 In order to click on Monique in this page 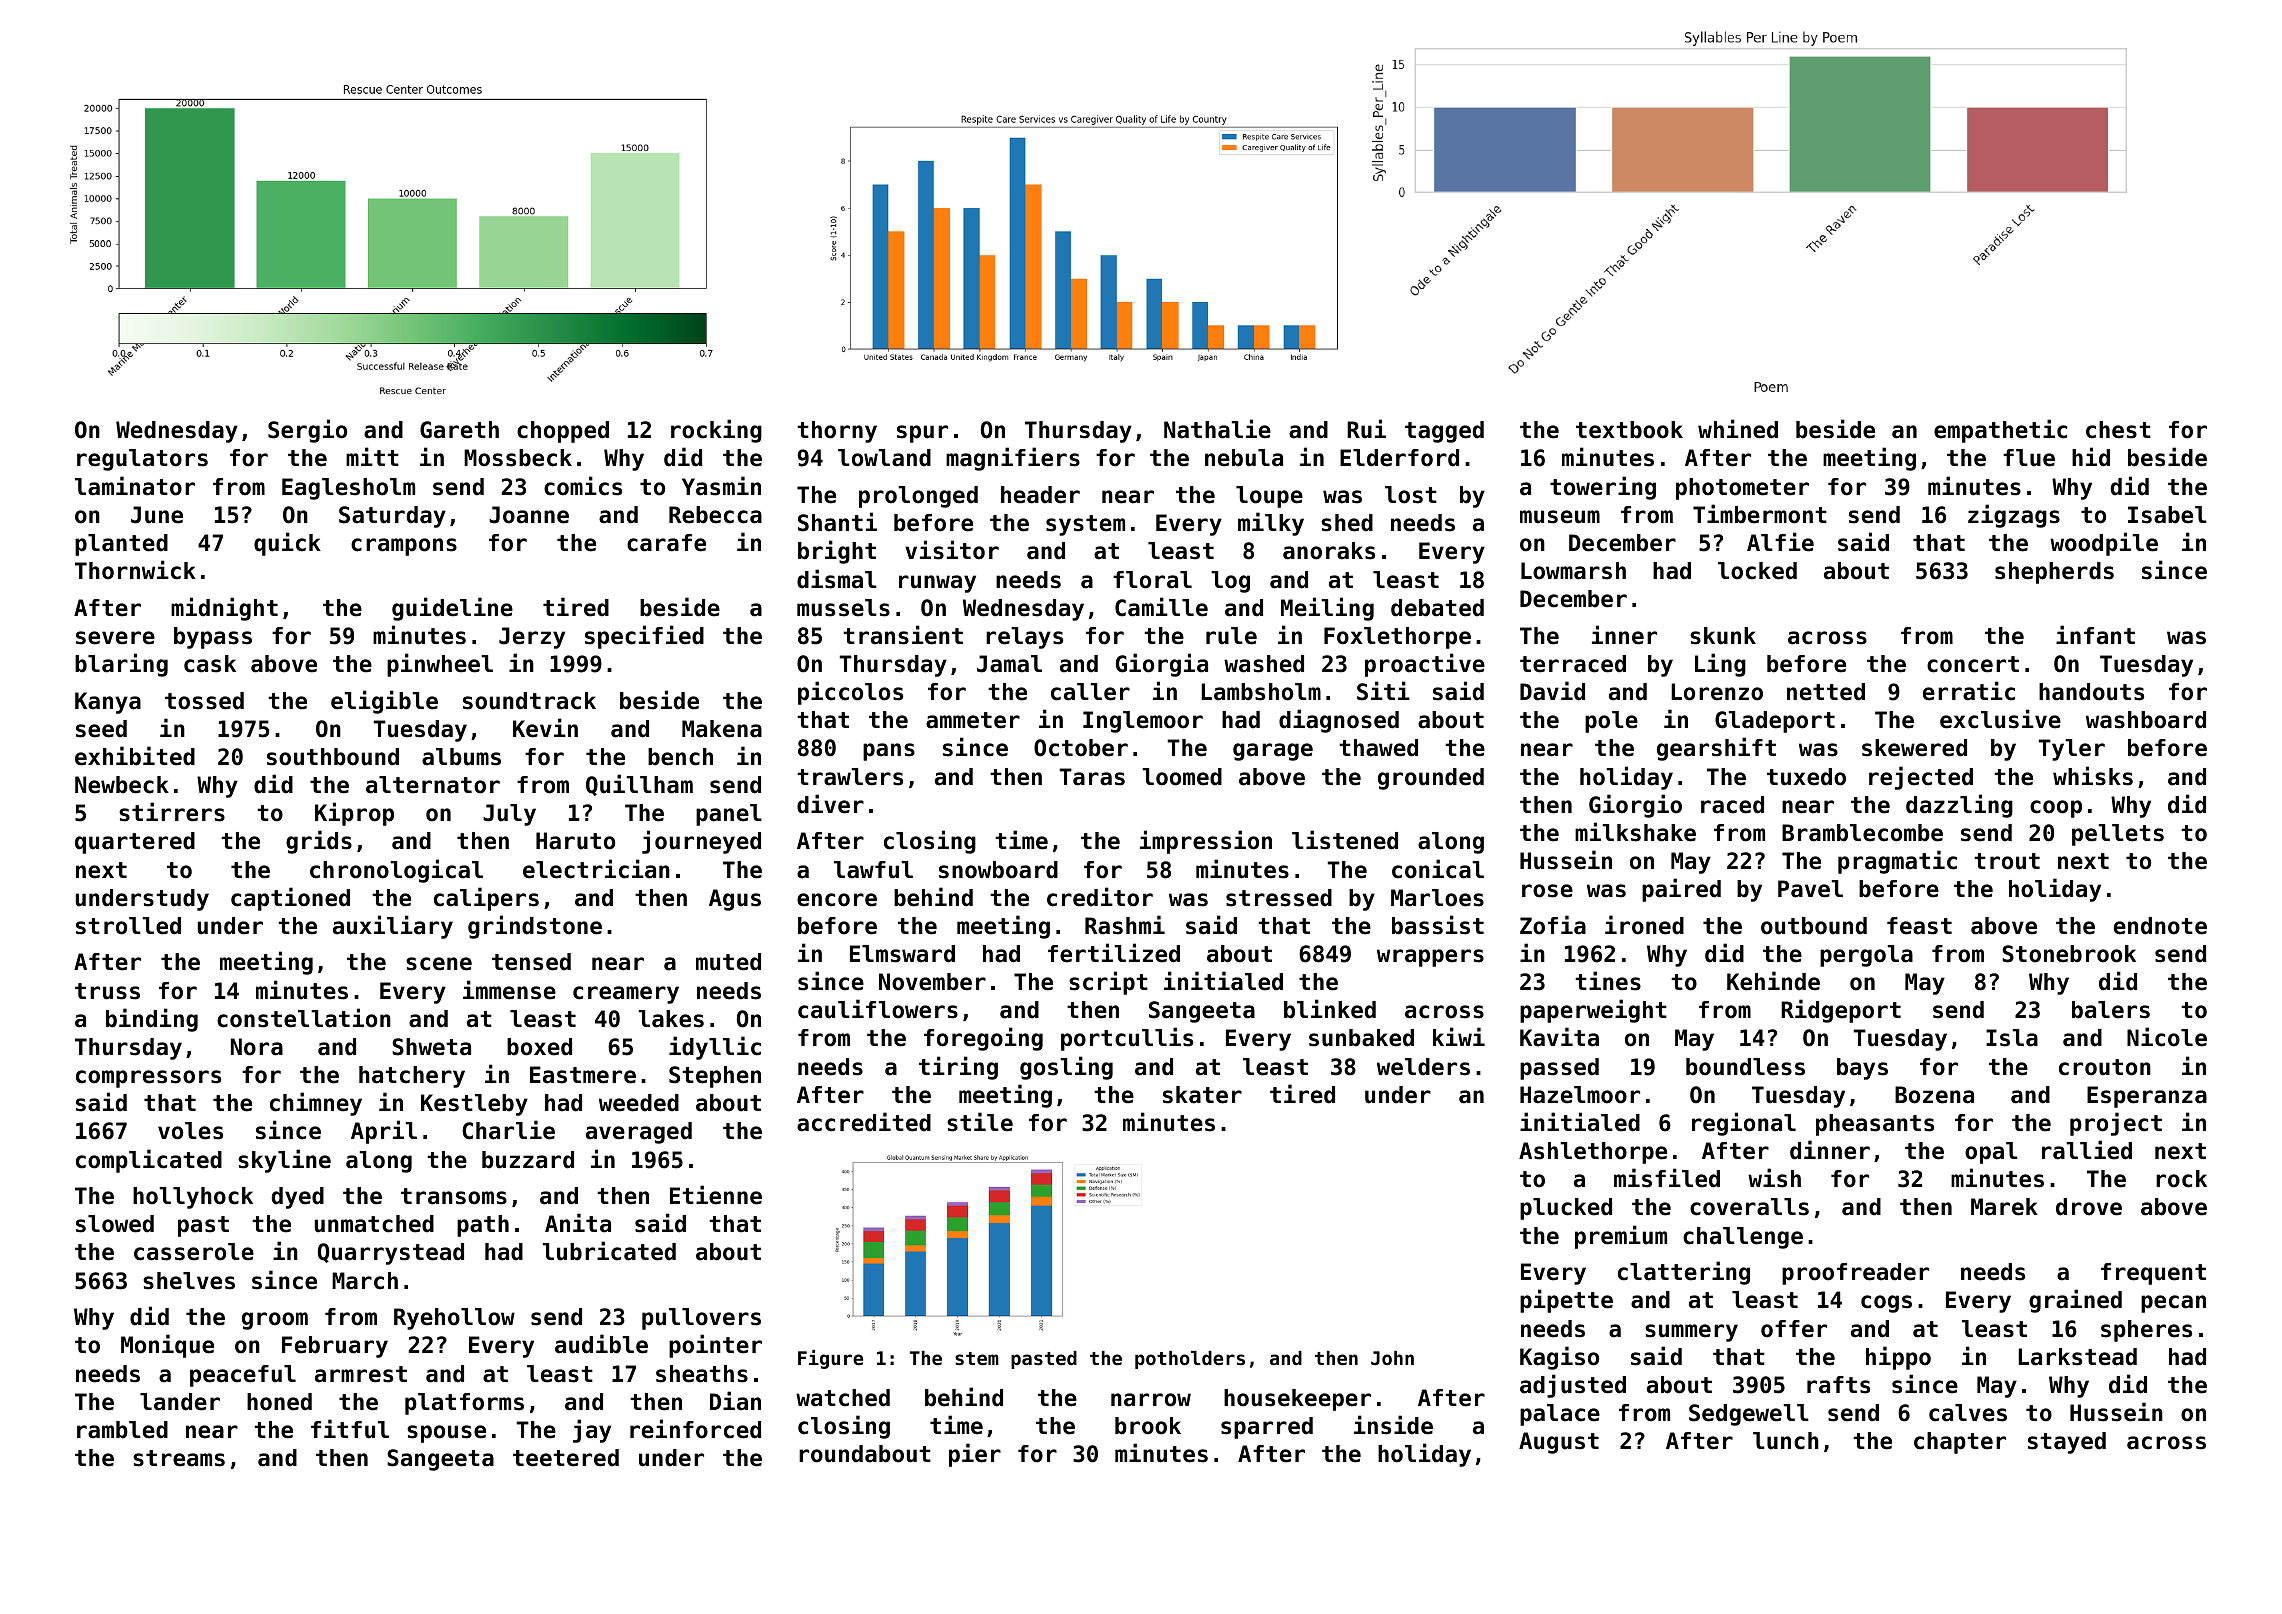, I will do `click(167, 1346)`.
